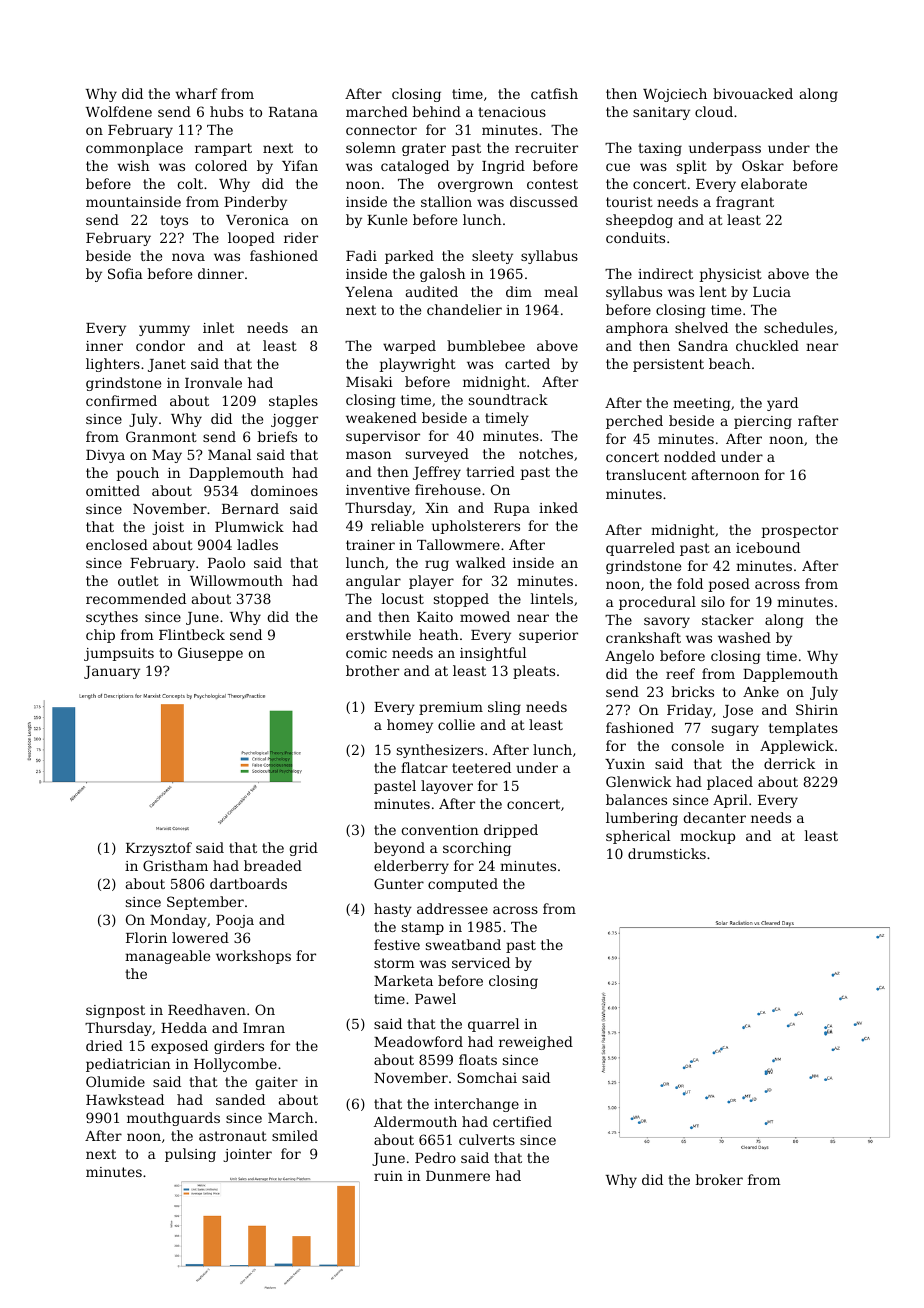 This page has width=924, height=1308. Describe the element at coordinates (190, 1155) in the page. I see `pulsing` at that location.
